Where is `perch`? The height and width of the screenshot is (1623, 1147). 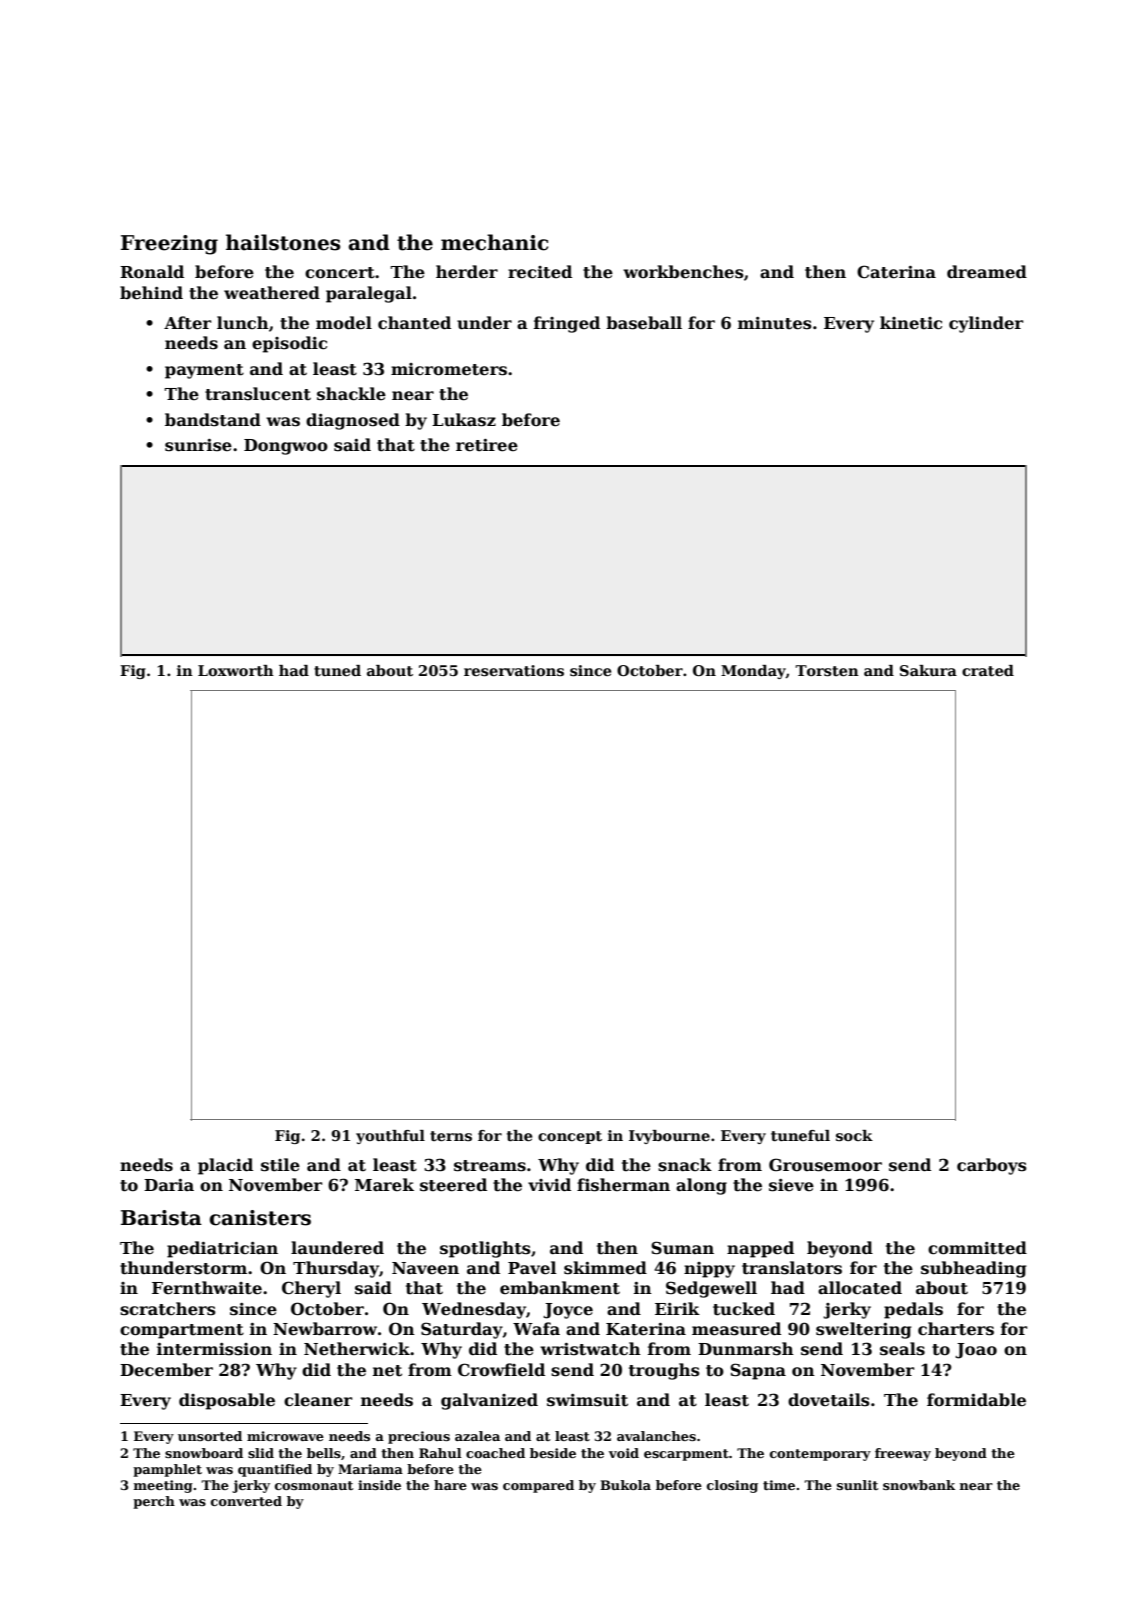 perch is located at coordinates (154, 1502).
